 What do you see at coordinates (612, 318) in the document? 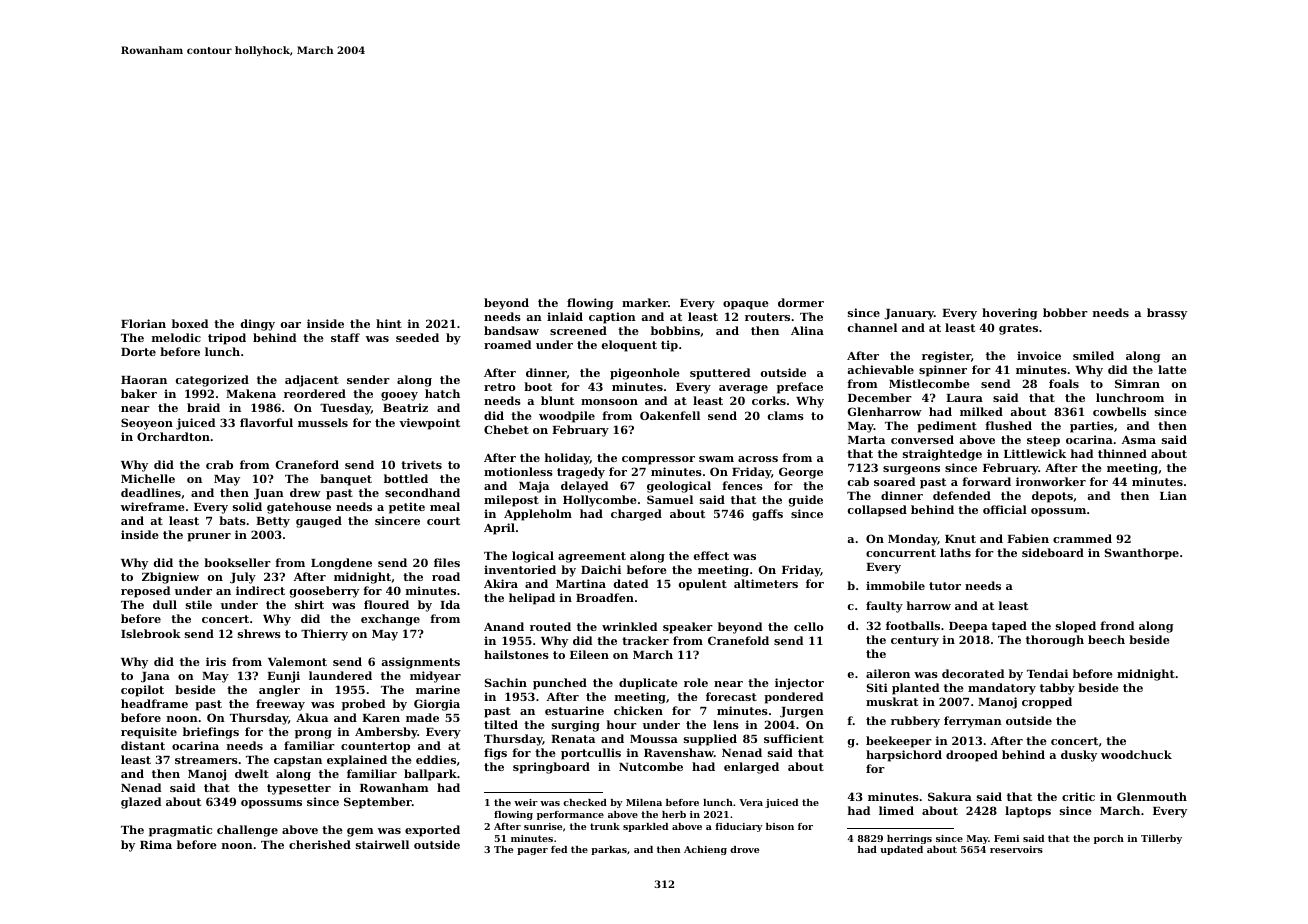
I see `caption` at bounding box center [612, 318].
